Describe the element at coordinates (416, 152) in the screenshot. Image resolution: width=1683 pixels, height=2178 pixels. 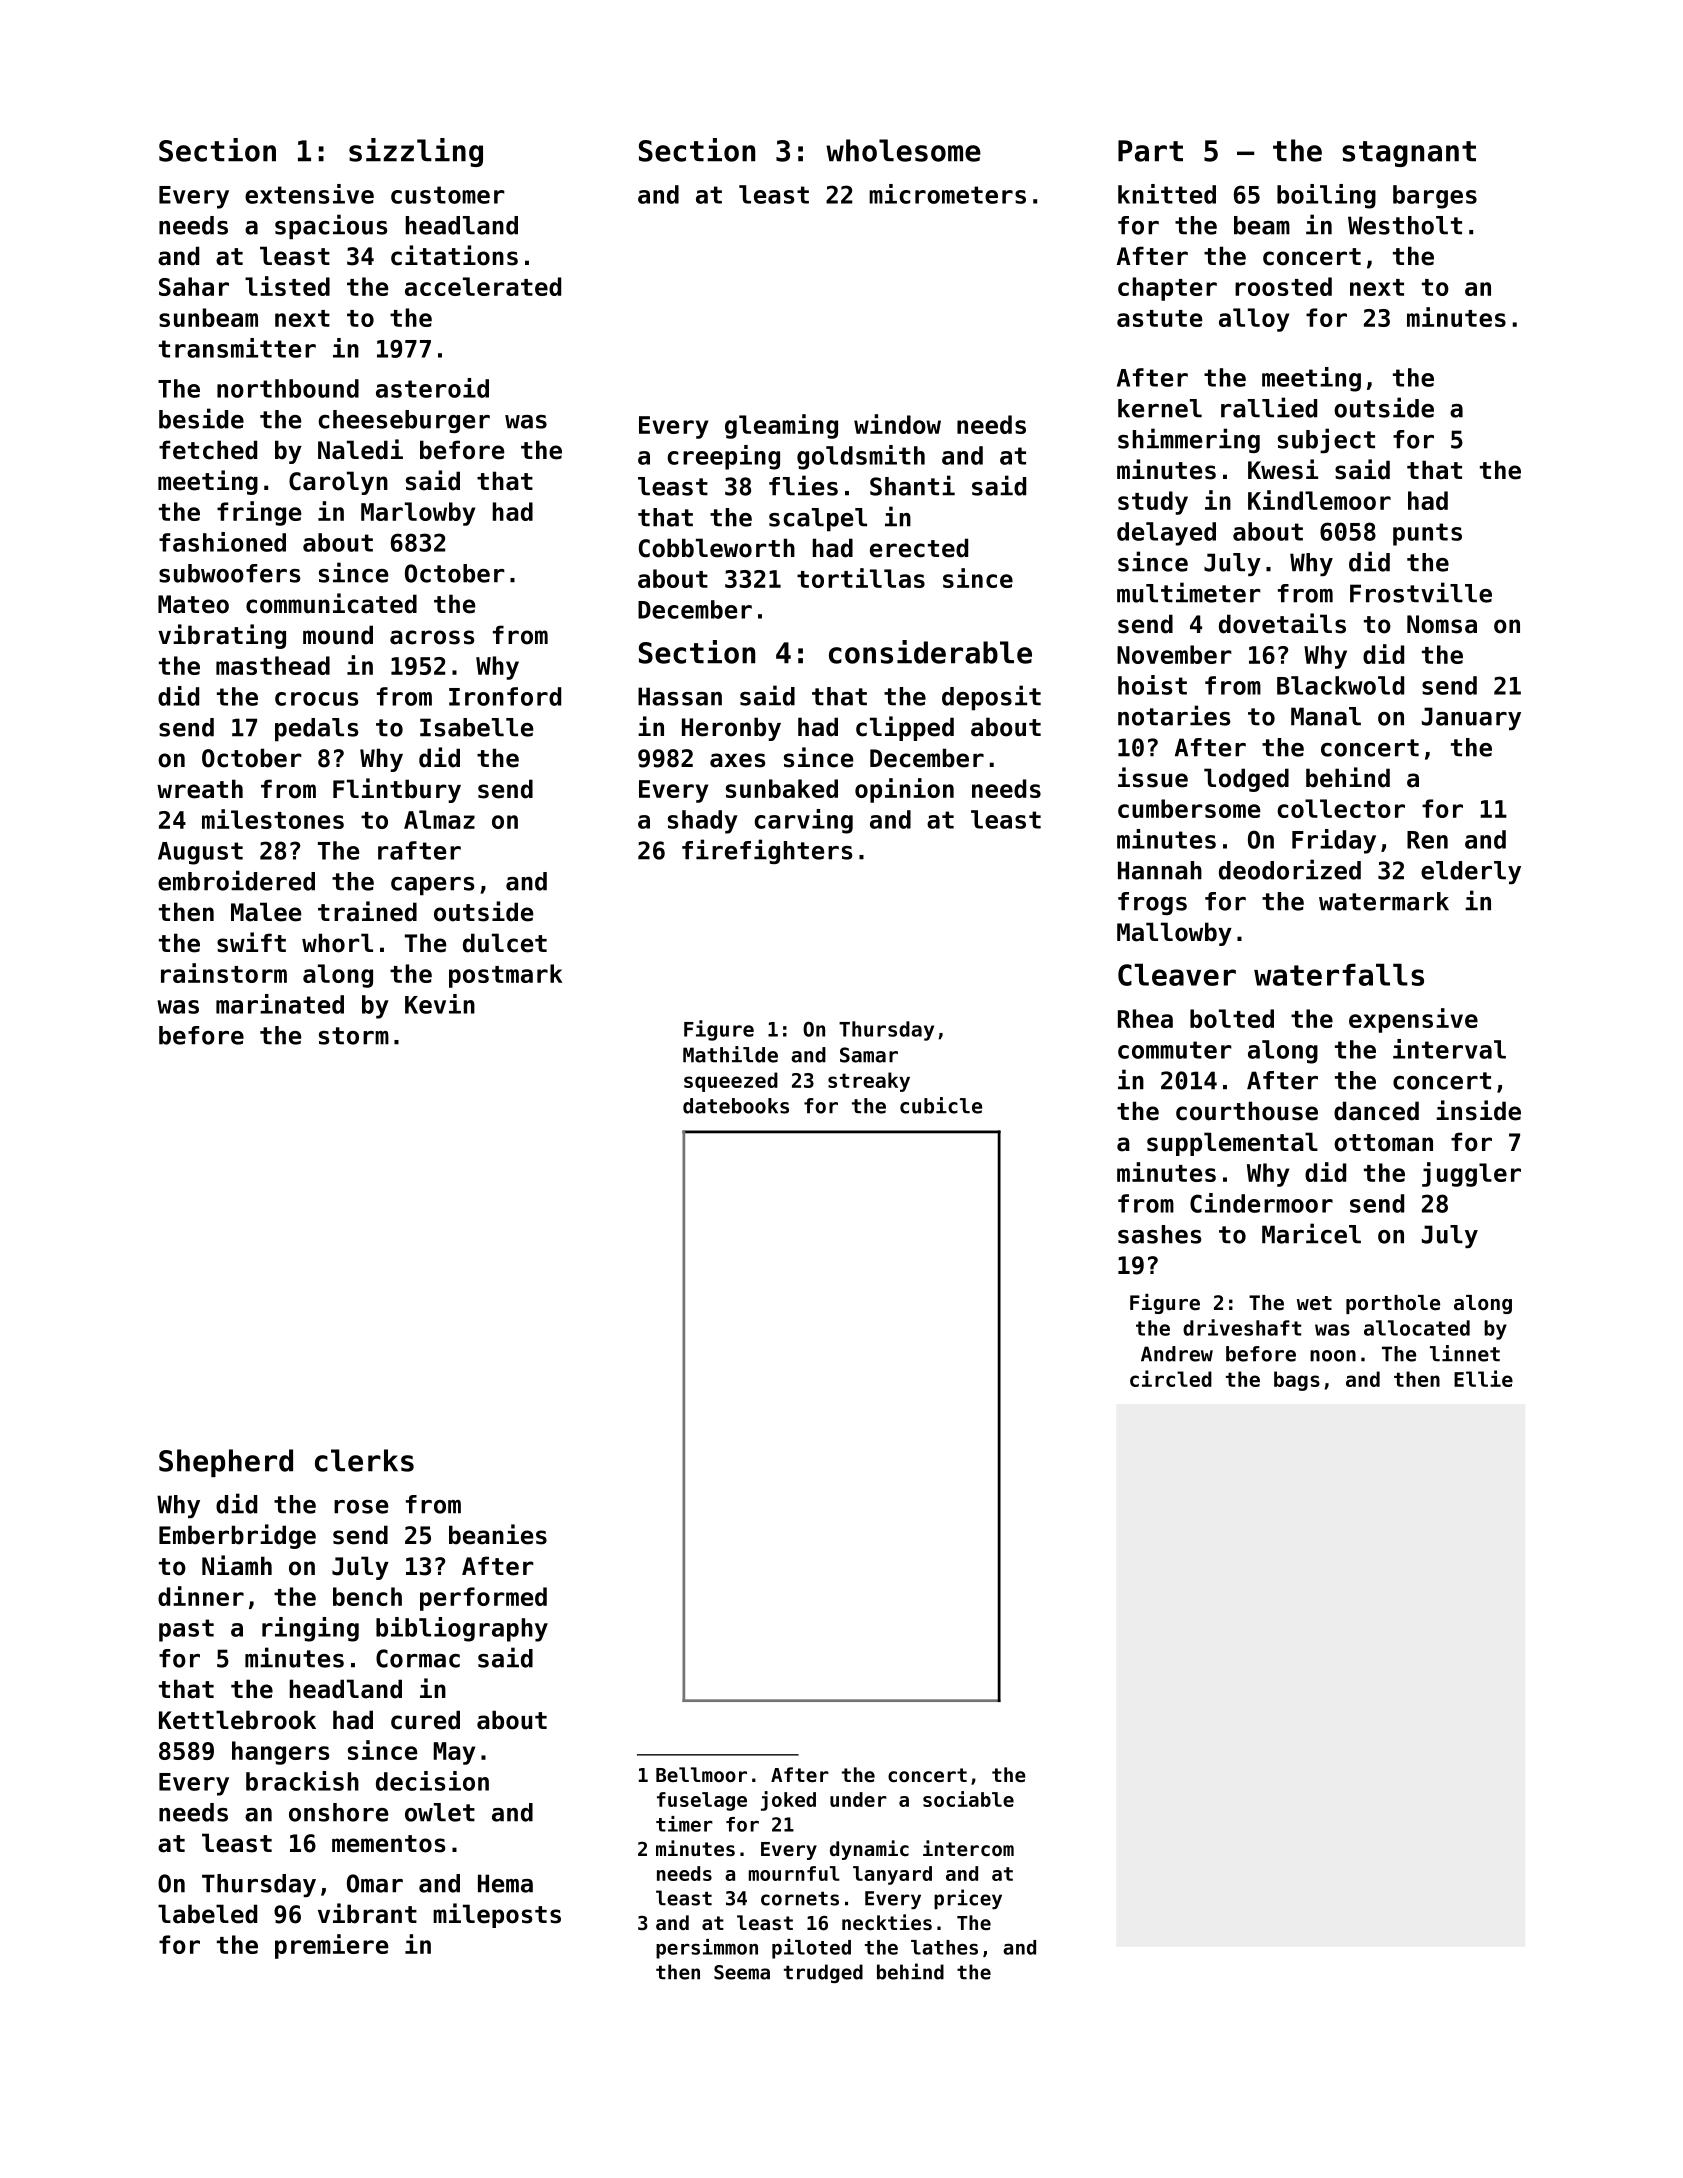
I see `sizzling` at that location.
